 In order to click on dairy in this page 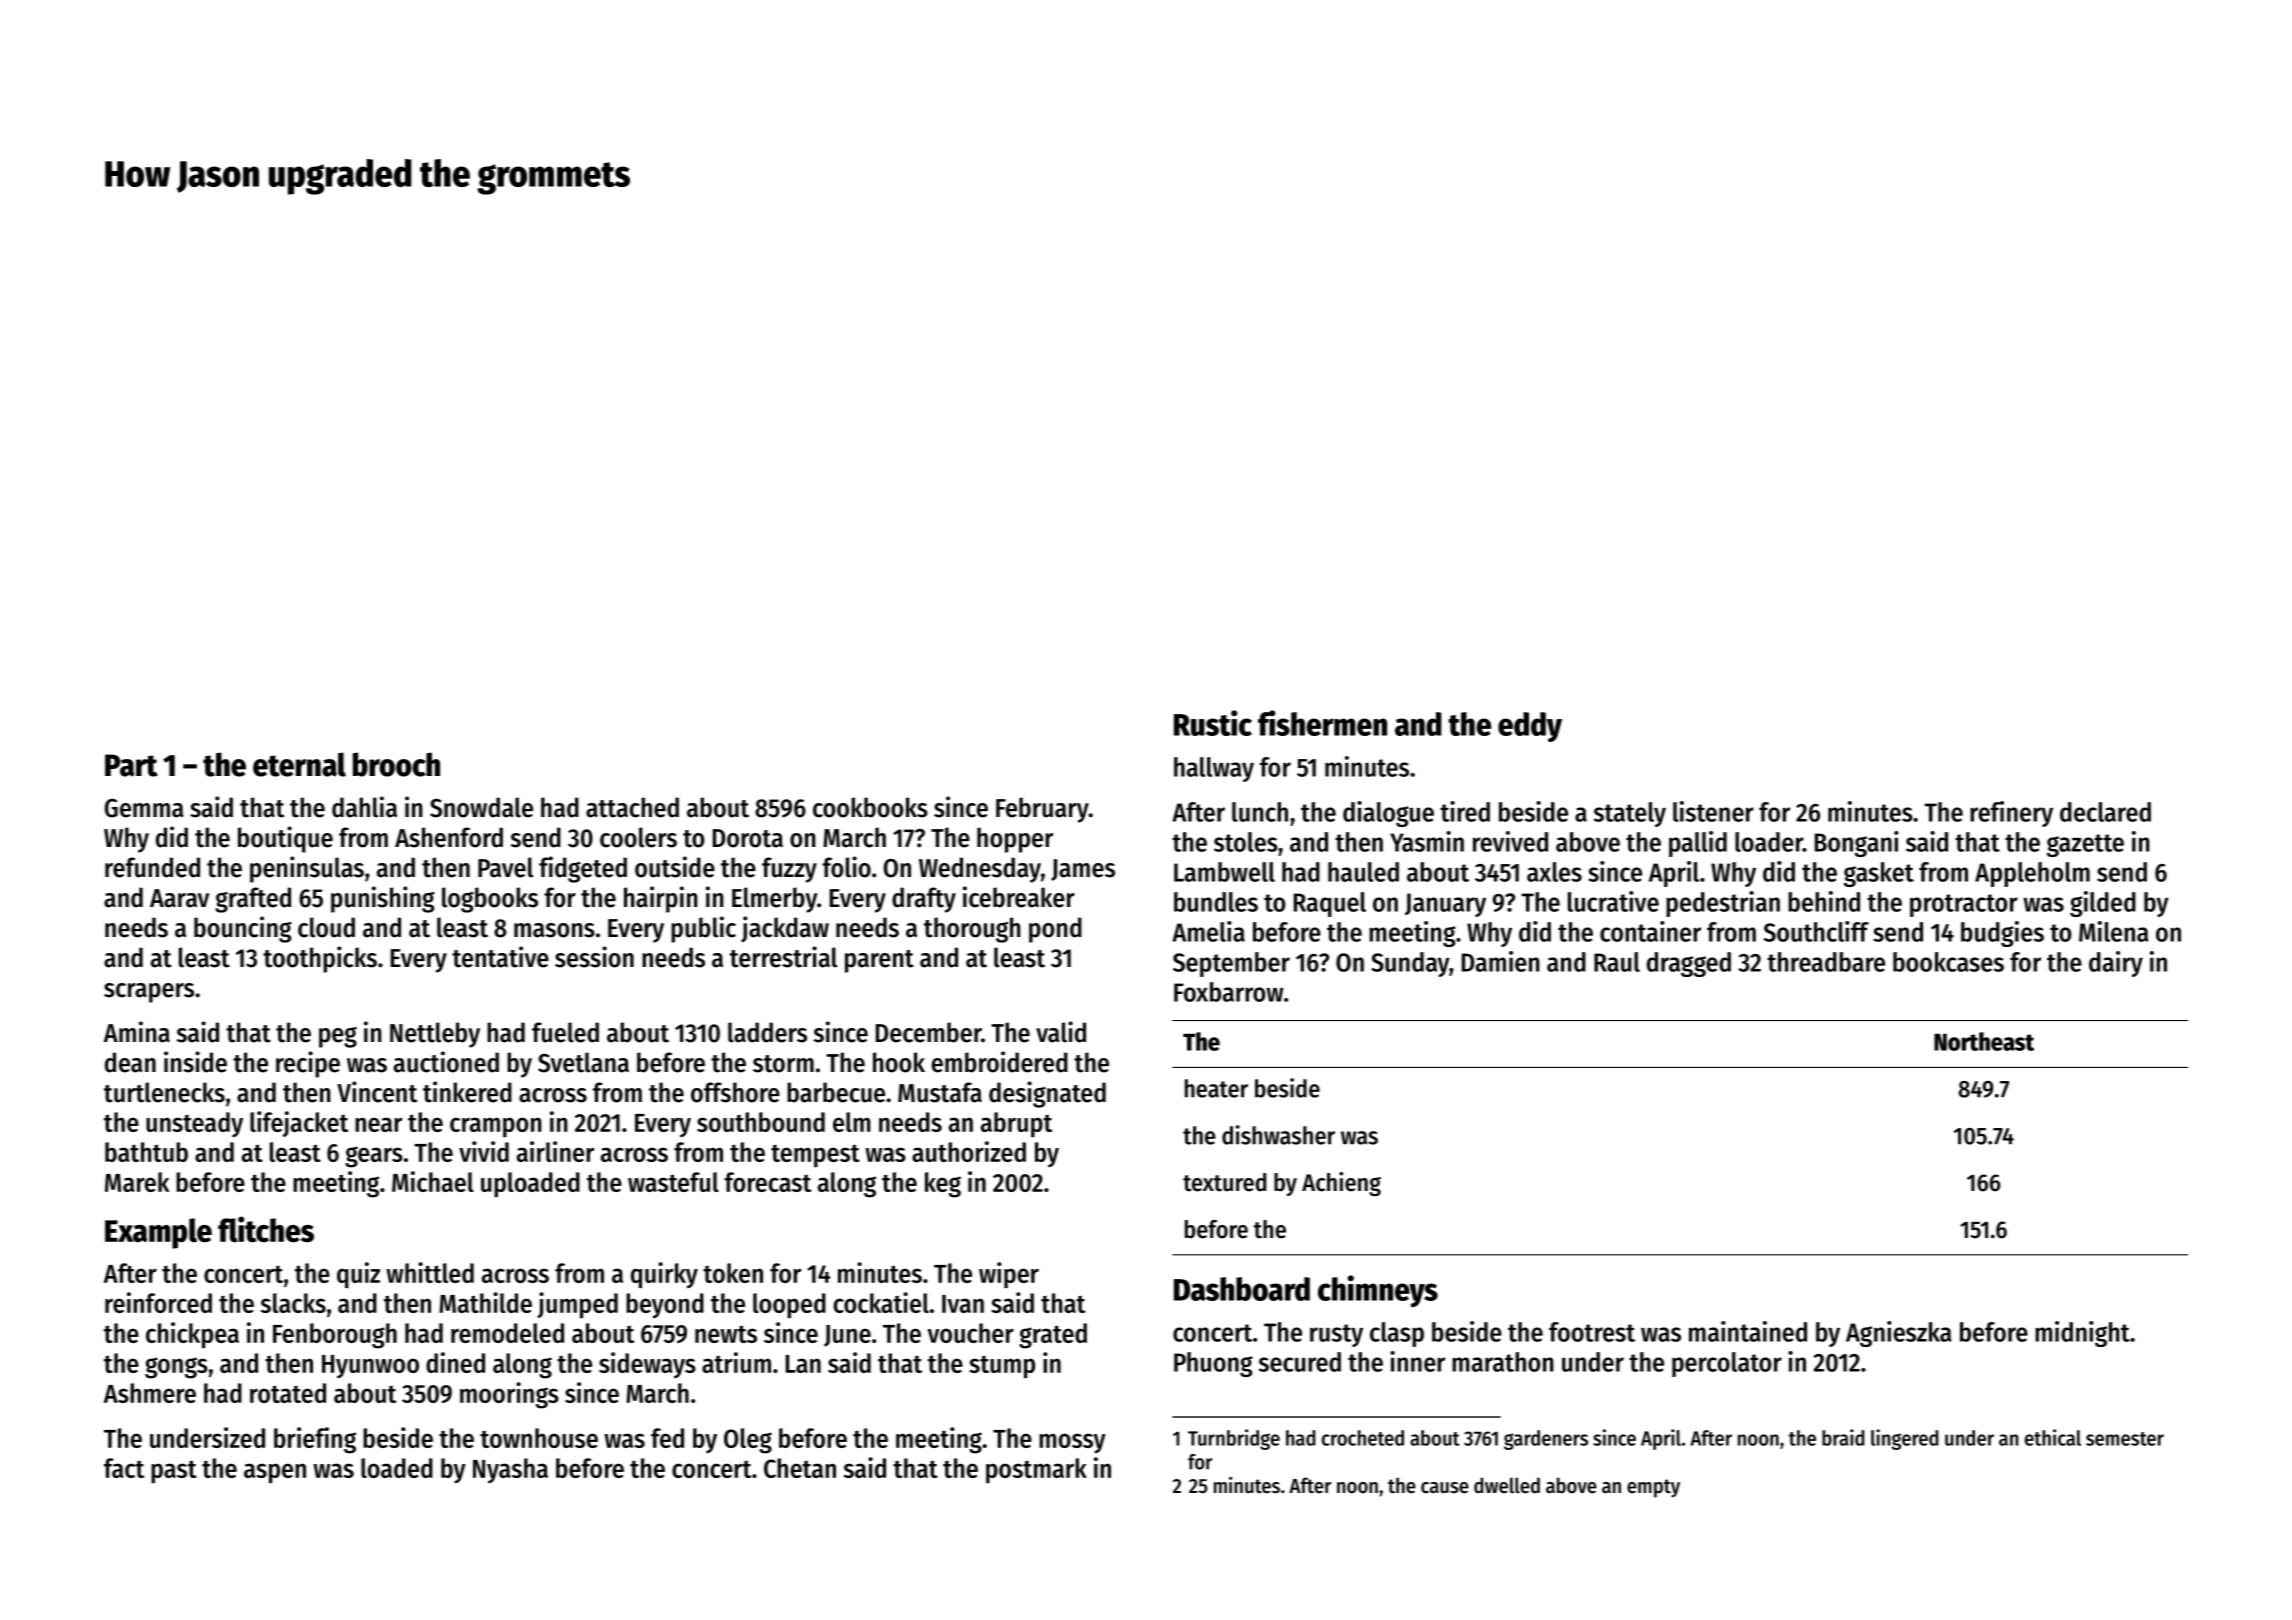, I will do `click(2116, 964)`.
